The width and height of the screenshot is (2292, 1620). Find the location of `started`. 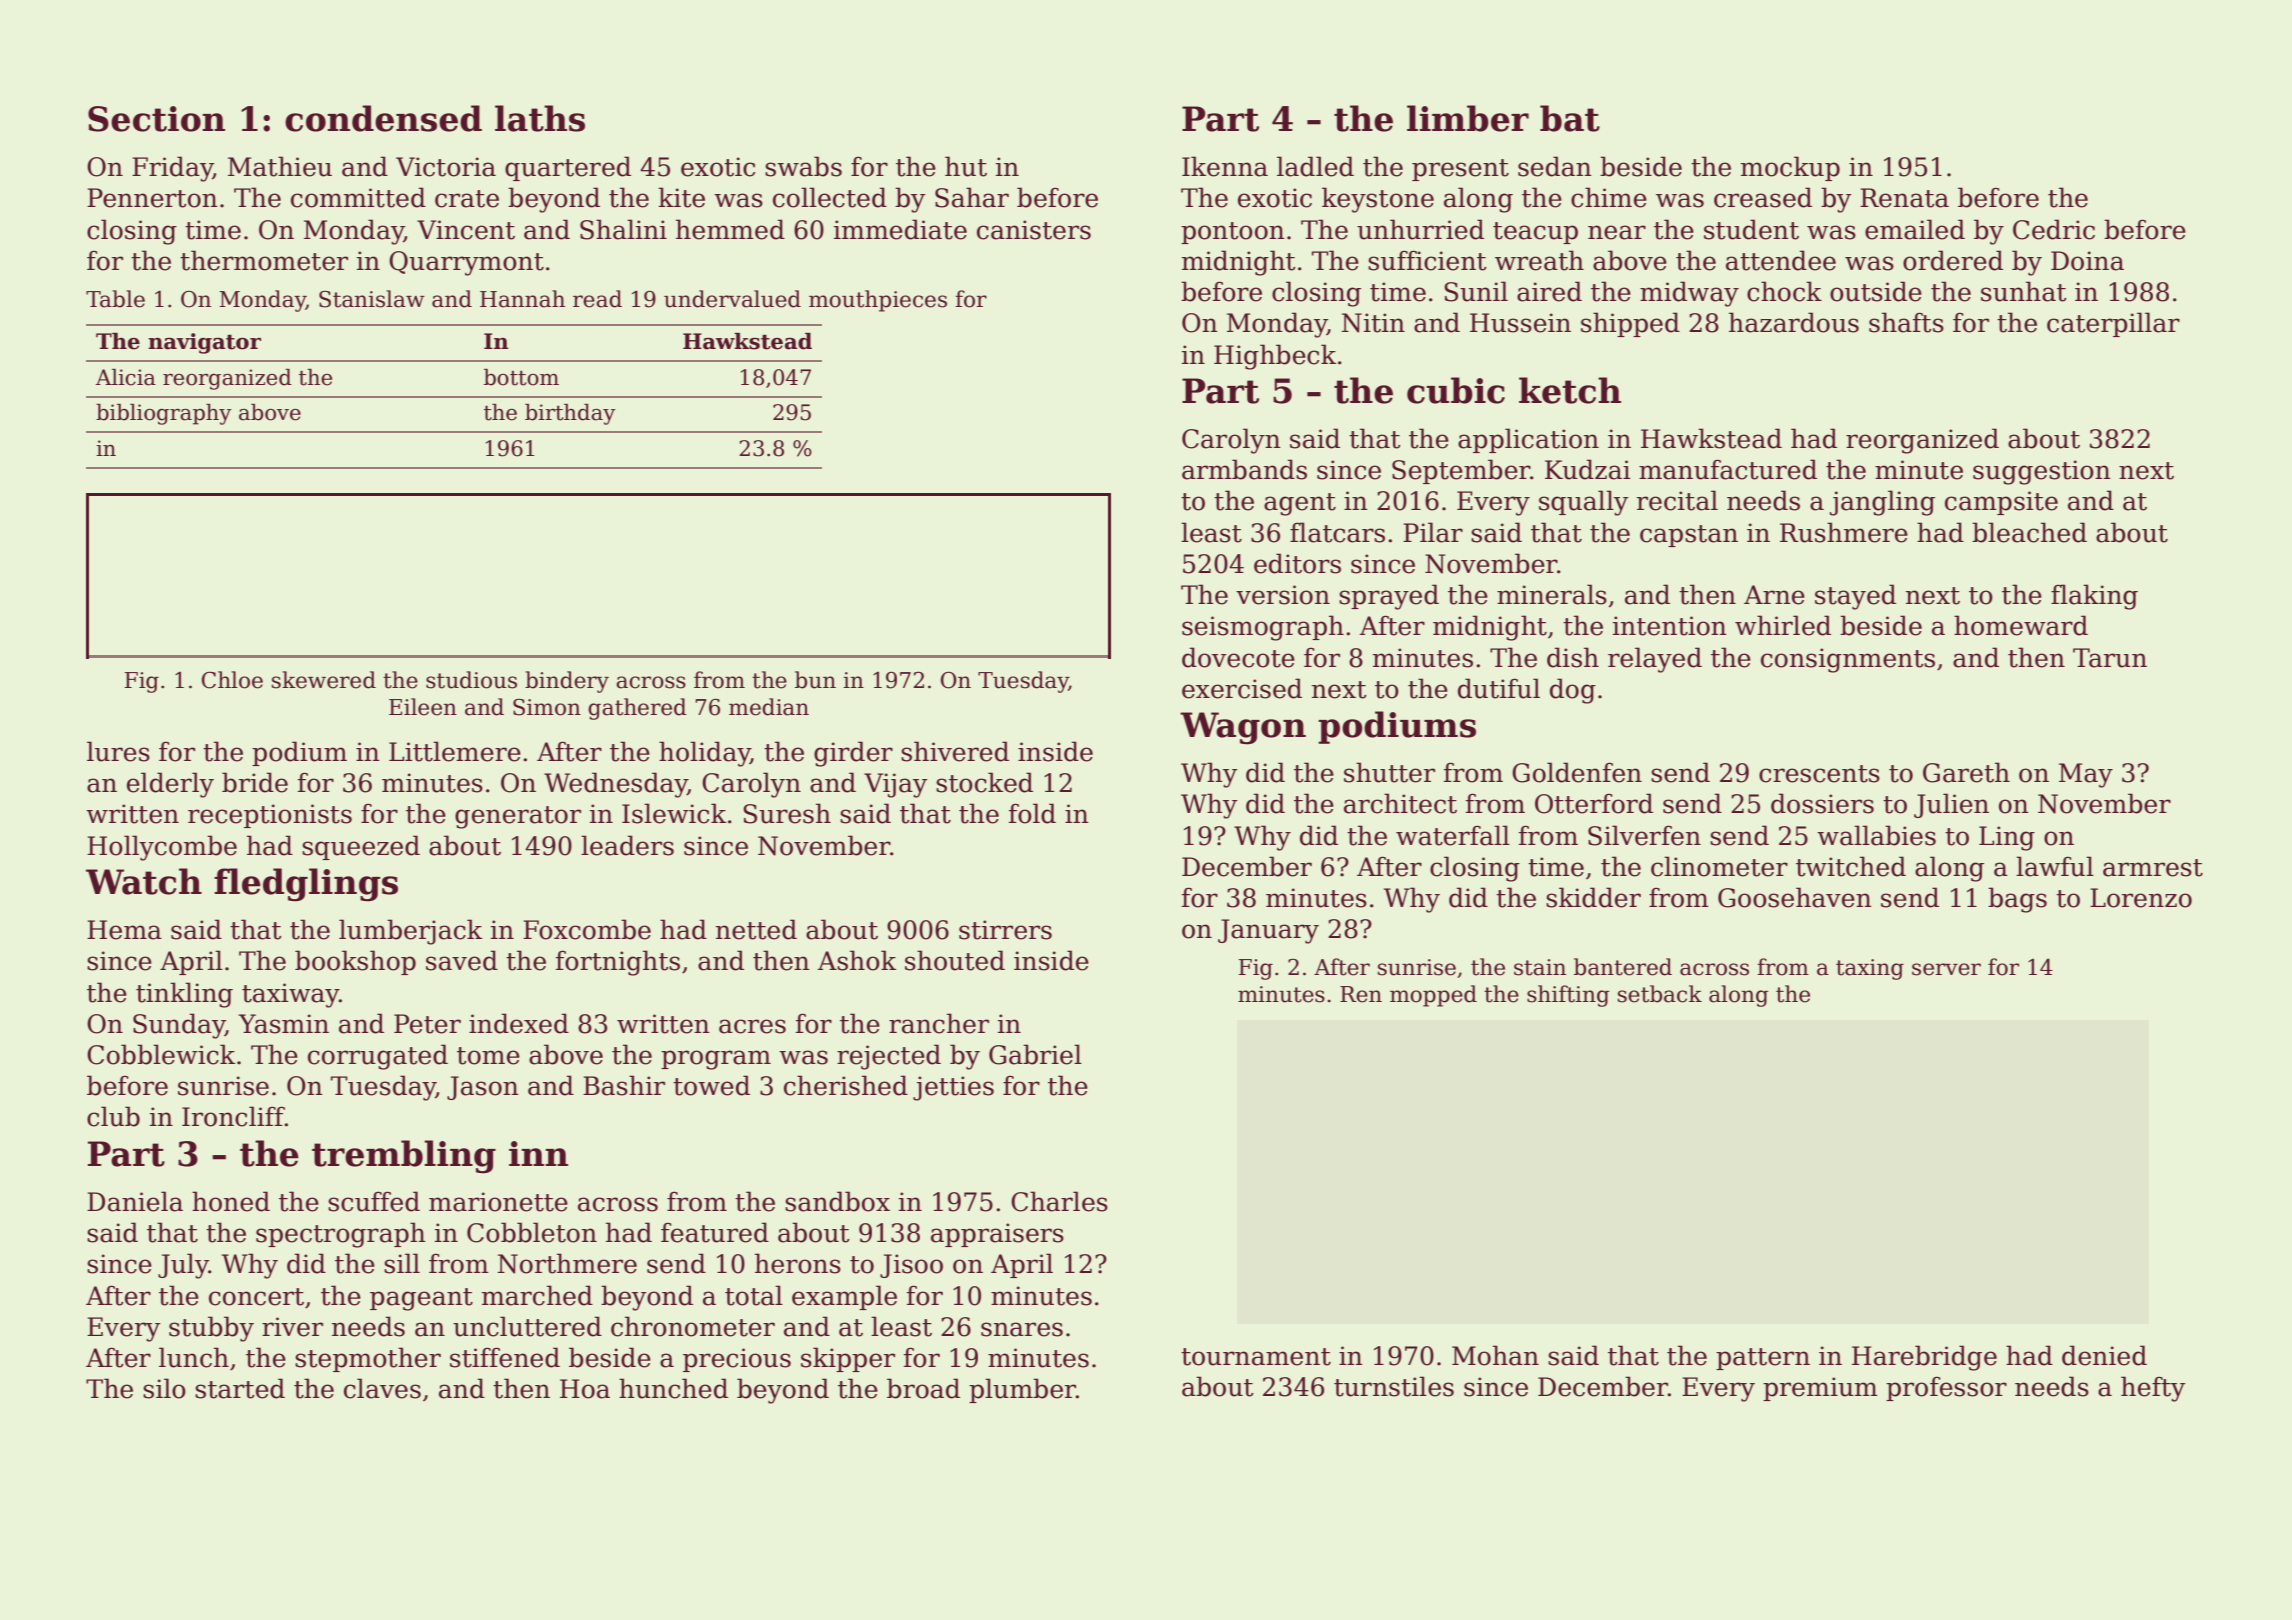

started is located at coordinates (240, 1388).
